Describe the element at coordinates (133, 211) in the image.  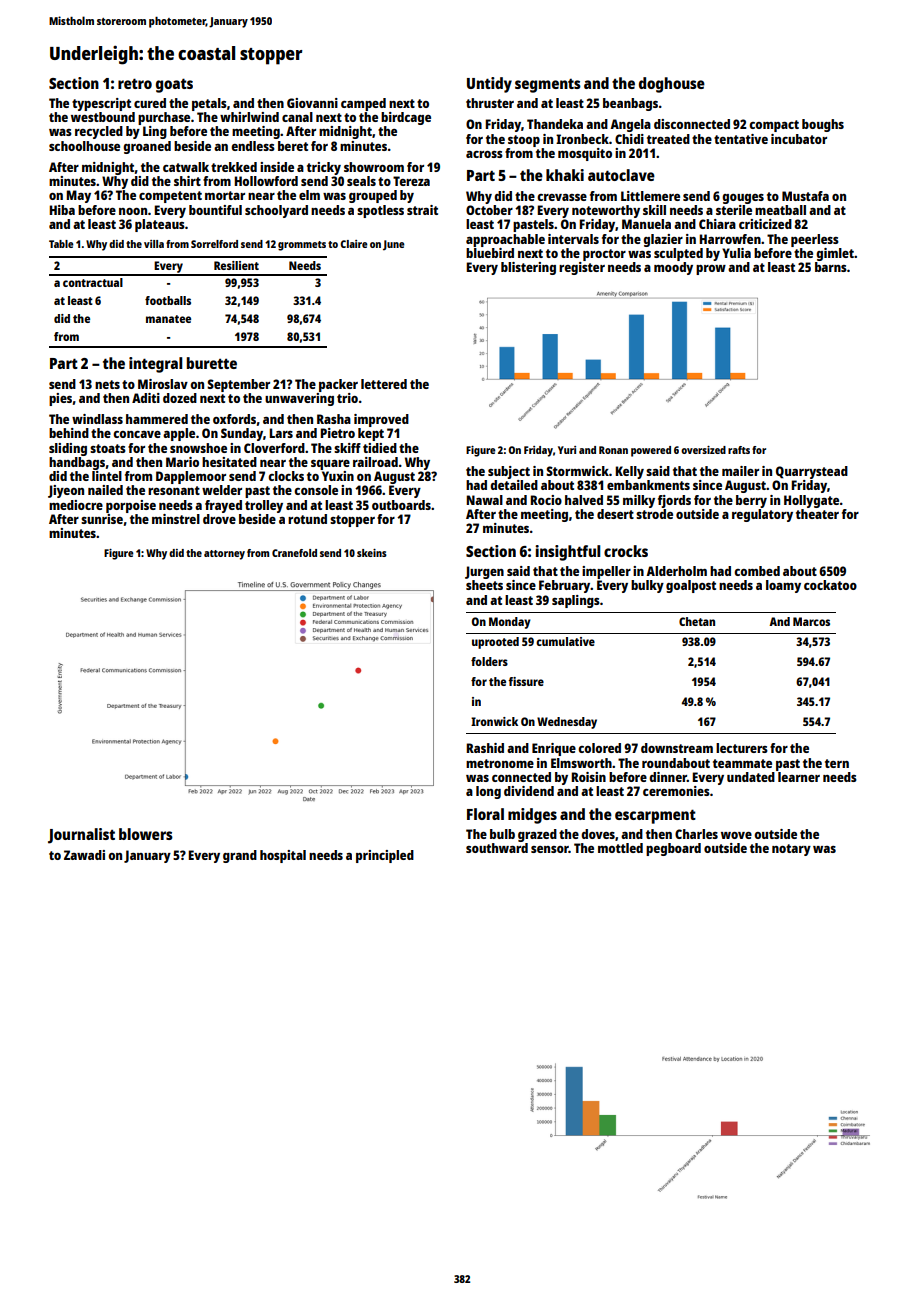
I see `noon` at that location.
